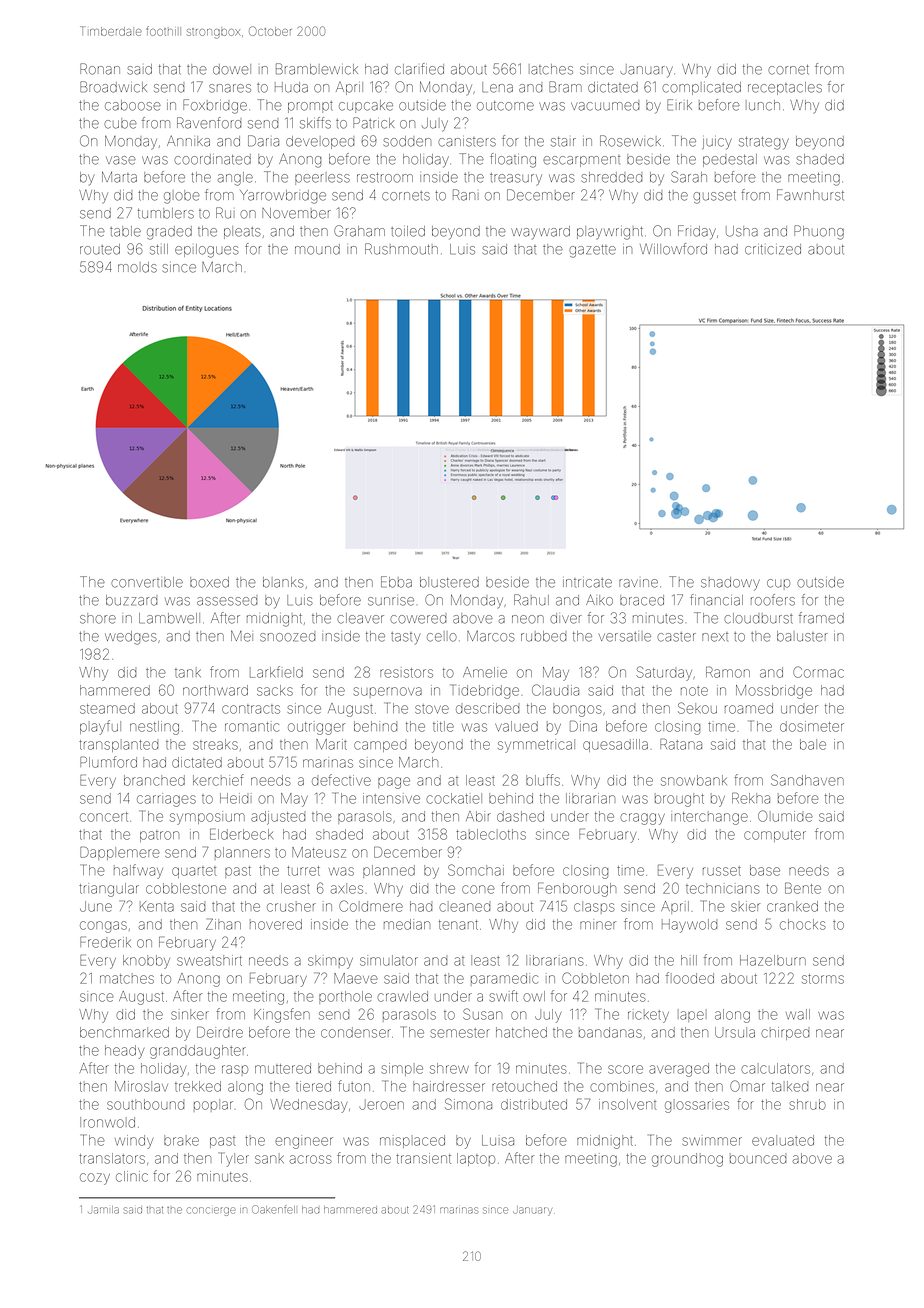 The width and height of the screenshot is (924, 1308). What do you see at coordinates (154, 780) in the screenshot?
I see `branched` at bounding box center [154, 780].
